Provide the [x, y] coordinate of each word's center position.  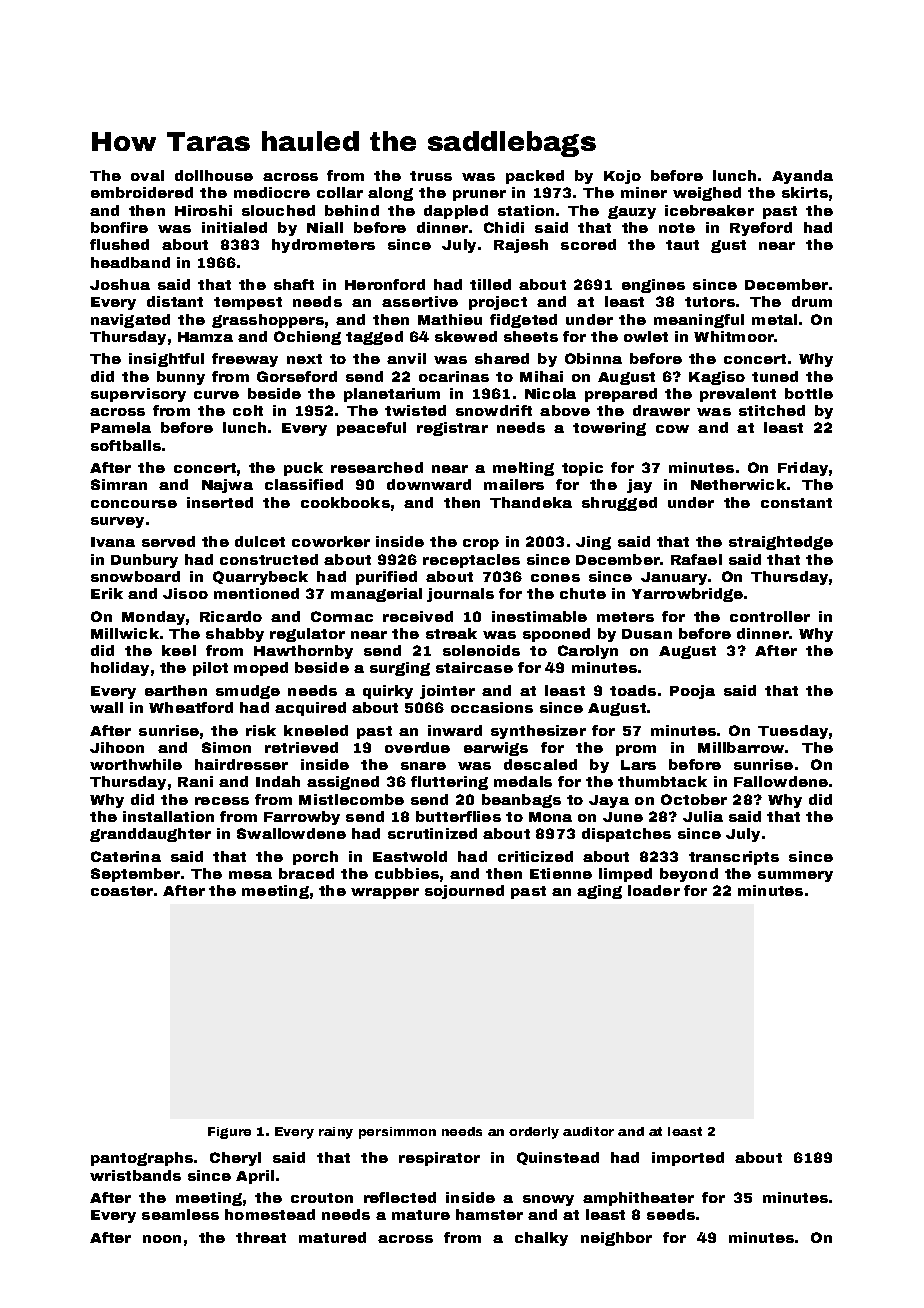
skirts [805, 192]
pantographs [142, 1159]
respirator [439, 1159]
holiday [120, 669]
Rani [195, 781]
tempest [248, 303]
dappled [456, 212]
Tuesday [793, 732]
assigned [343, 783]
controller [770, 616]
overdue [417, 747]
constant [796, 503]
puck [303, 469]
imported [688, 1159]
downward [429, 484]
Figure [229, 1133]
